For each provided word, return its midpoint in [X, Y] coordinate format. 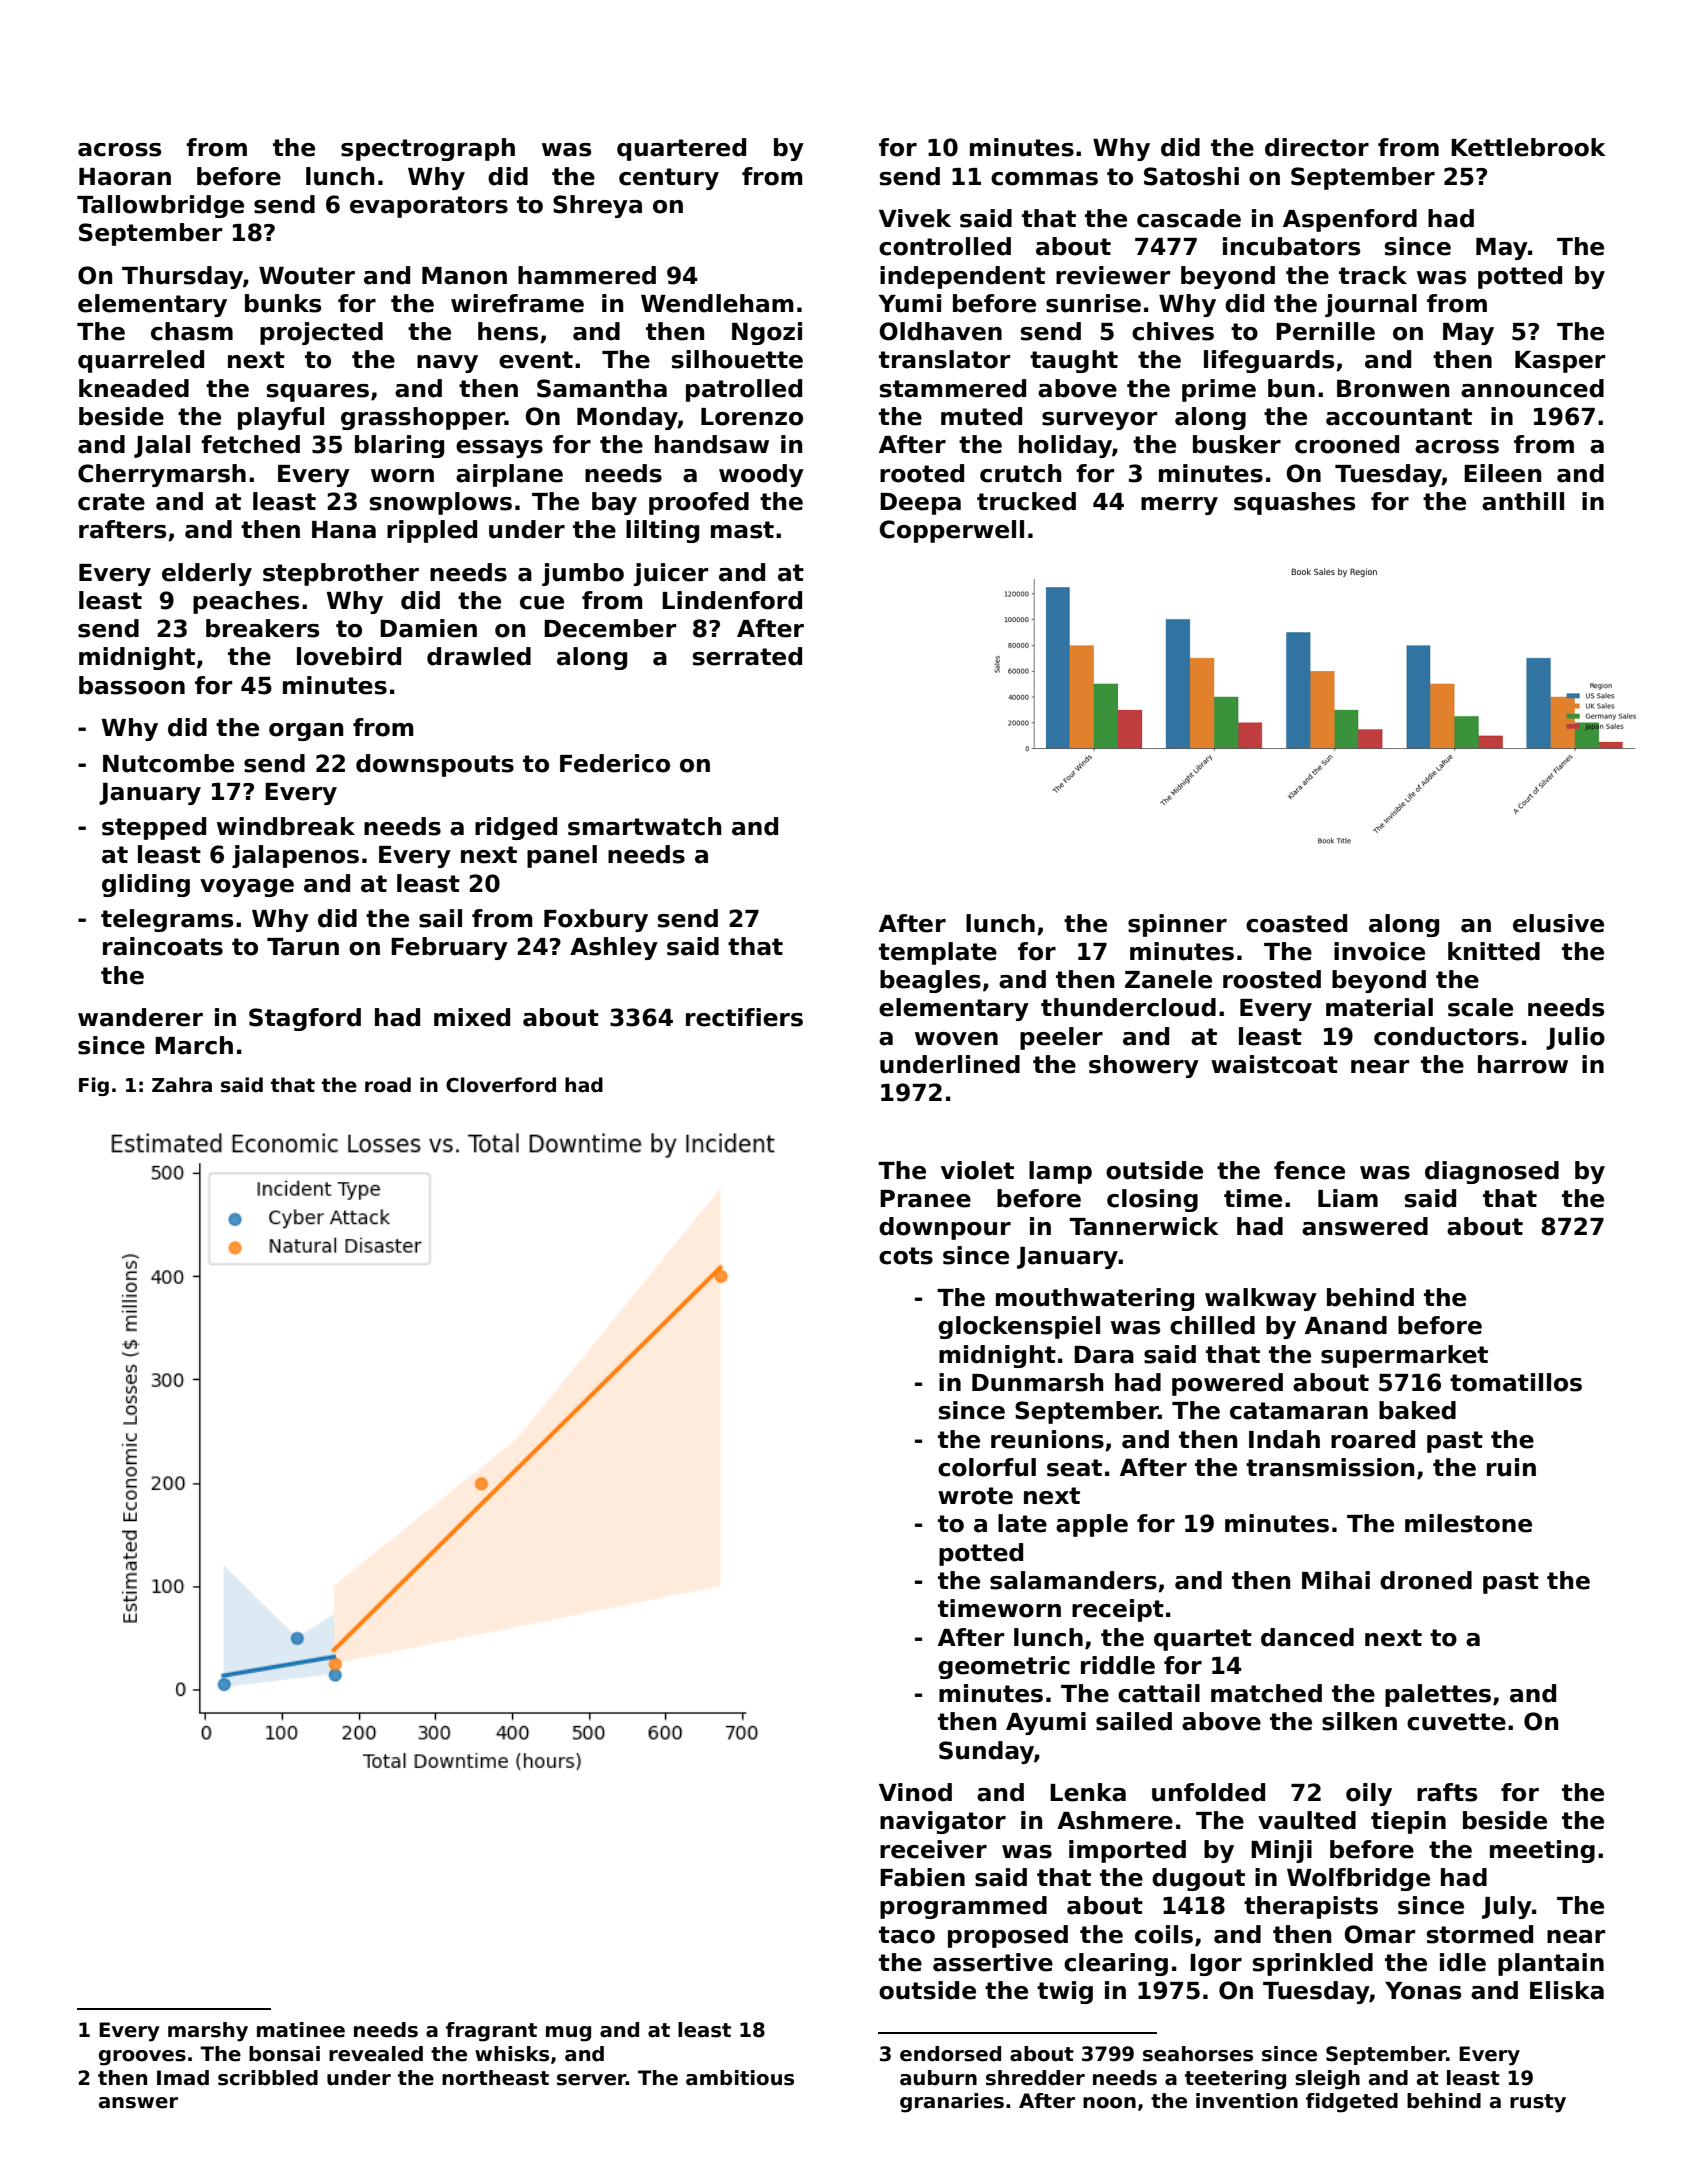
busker [1237, 444]
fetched [250, 444]
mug [568, 2034]
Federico [615, 763]
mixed [472, 1017]
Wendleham [717, 303]
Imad [183, 2078]
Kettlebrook [1528, 147]
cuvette [1456, 1722]
